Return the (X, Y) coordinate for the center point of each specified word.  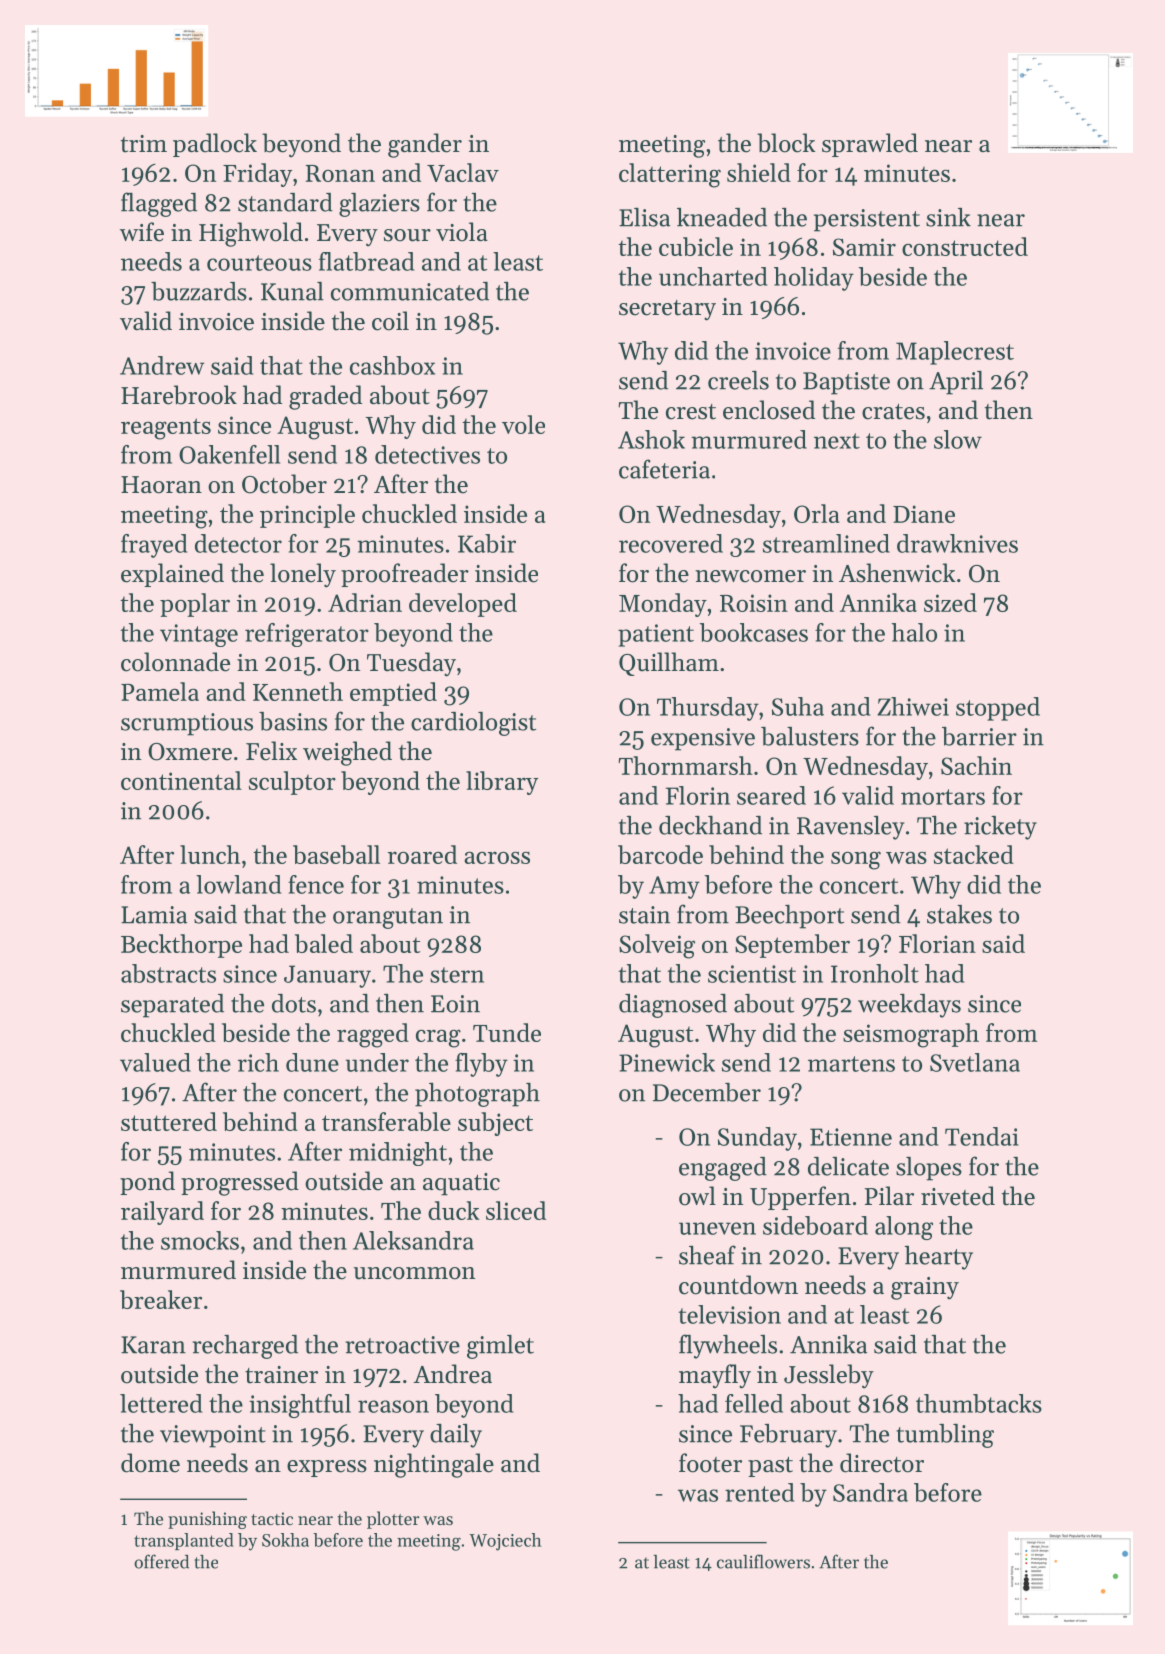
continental (181, 780)
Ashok (651, 439)
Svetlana (975, 1062)
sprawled (870, 145)
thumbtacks (979, 1403)
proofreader (405, 575)
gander (425, 145)
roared (422, 854)
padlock (215, 145)
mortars (943, 797)
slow (958, 439)
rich (258, 1062)
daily (456, 1436)
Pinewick (667, 1062)
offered (161, 1561)
